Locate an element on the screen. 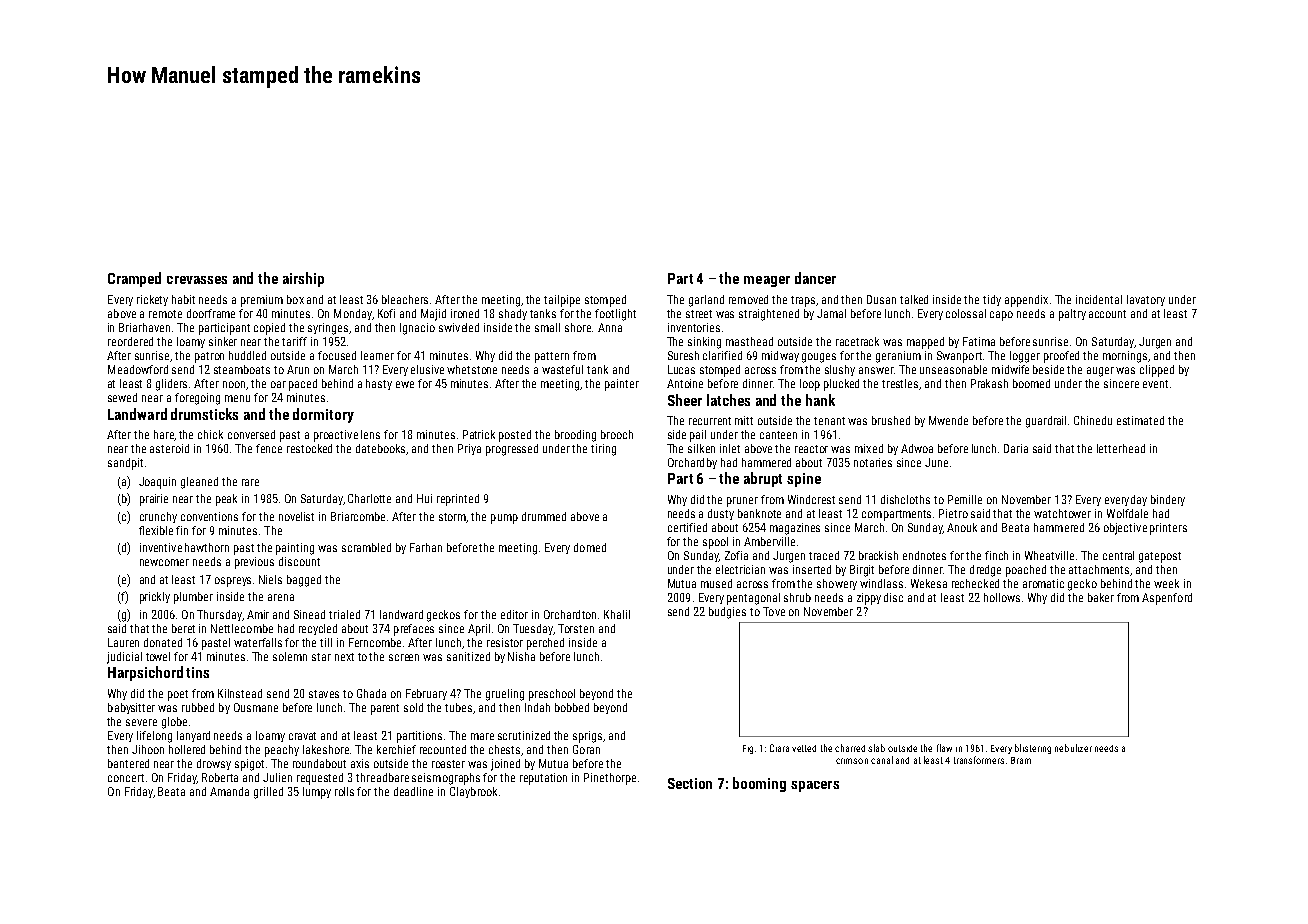  dancer is located at coordinates (815, 278).
